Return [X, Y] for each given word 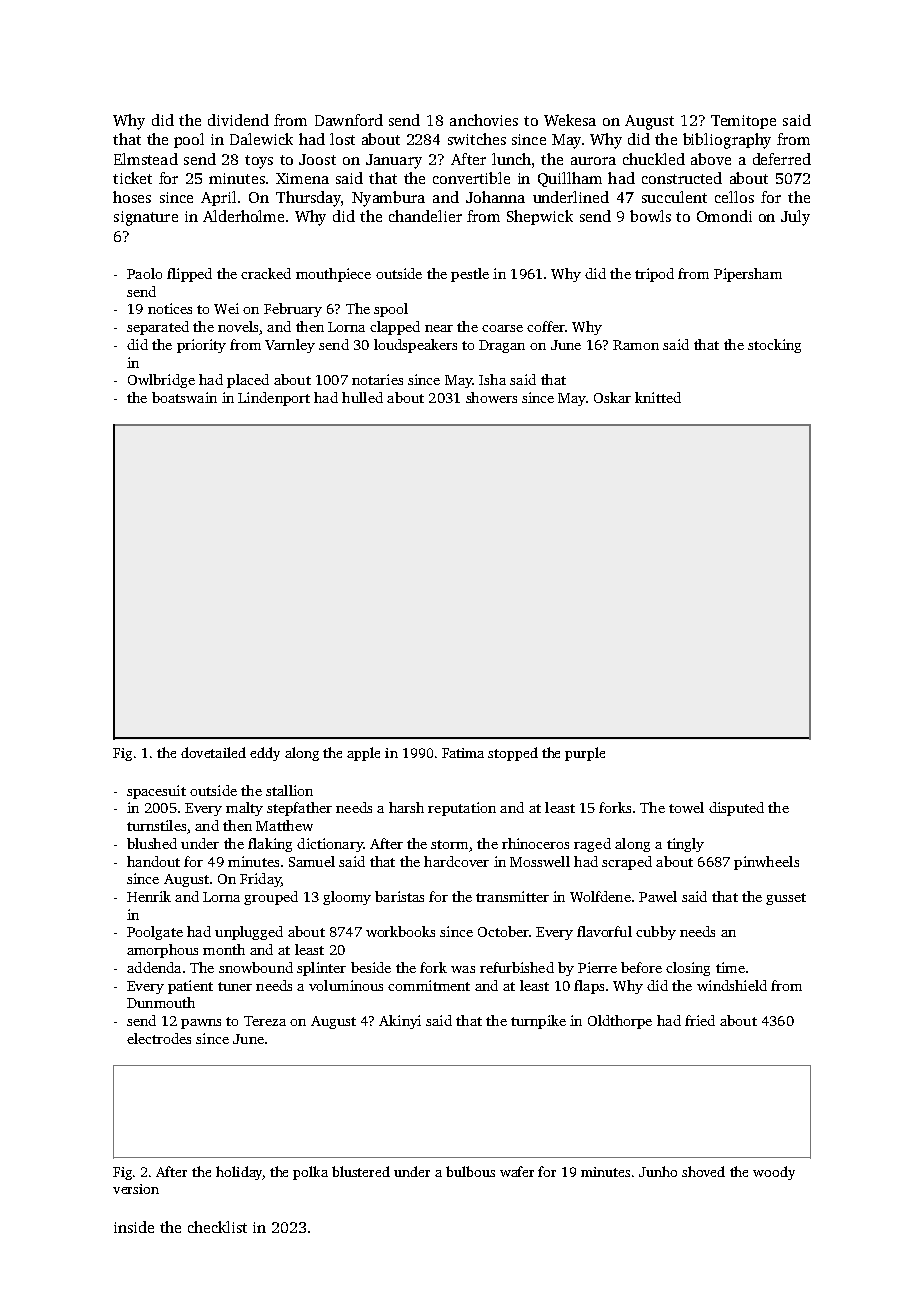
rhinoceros [535, 843]
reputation [462, 809]
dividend [238, 120]
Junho [658, 1171]
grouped [271, 898]
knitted [658, 397]
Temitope [743, 122]
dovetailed [213, 752]
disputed [736, 809]
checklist [217, 1227]
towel [686, 807]
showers [491, 397]
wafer [517, 1171]
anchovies [484, 120]
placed [248, 381]
